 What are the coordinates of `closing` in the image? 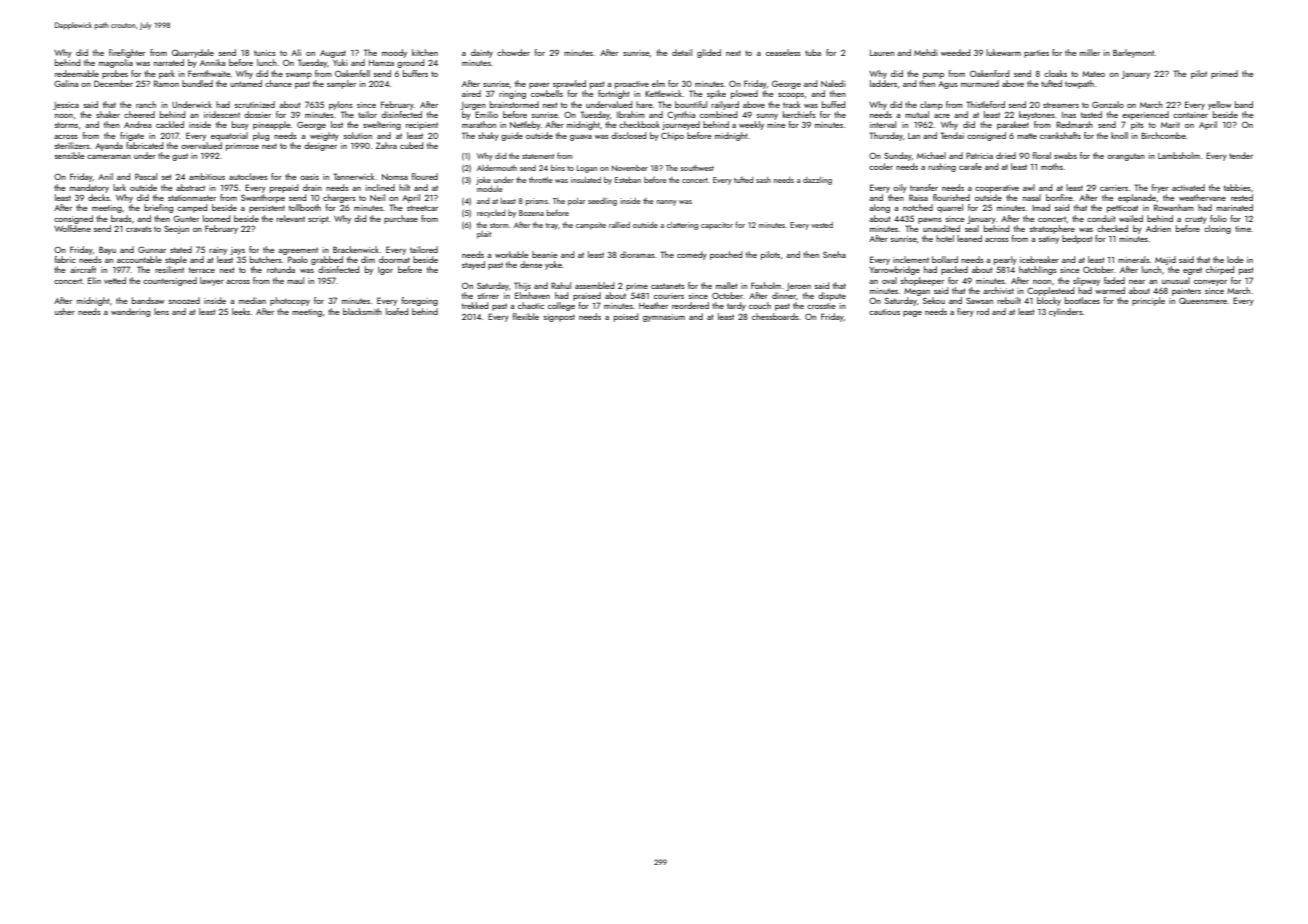 It's located at (1217, 229).
